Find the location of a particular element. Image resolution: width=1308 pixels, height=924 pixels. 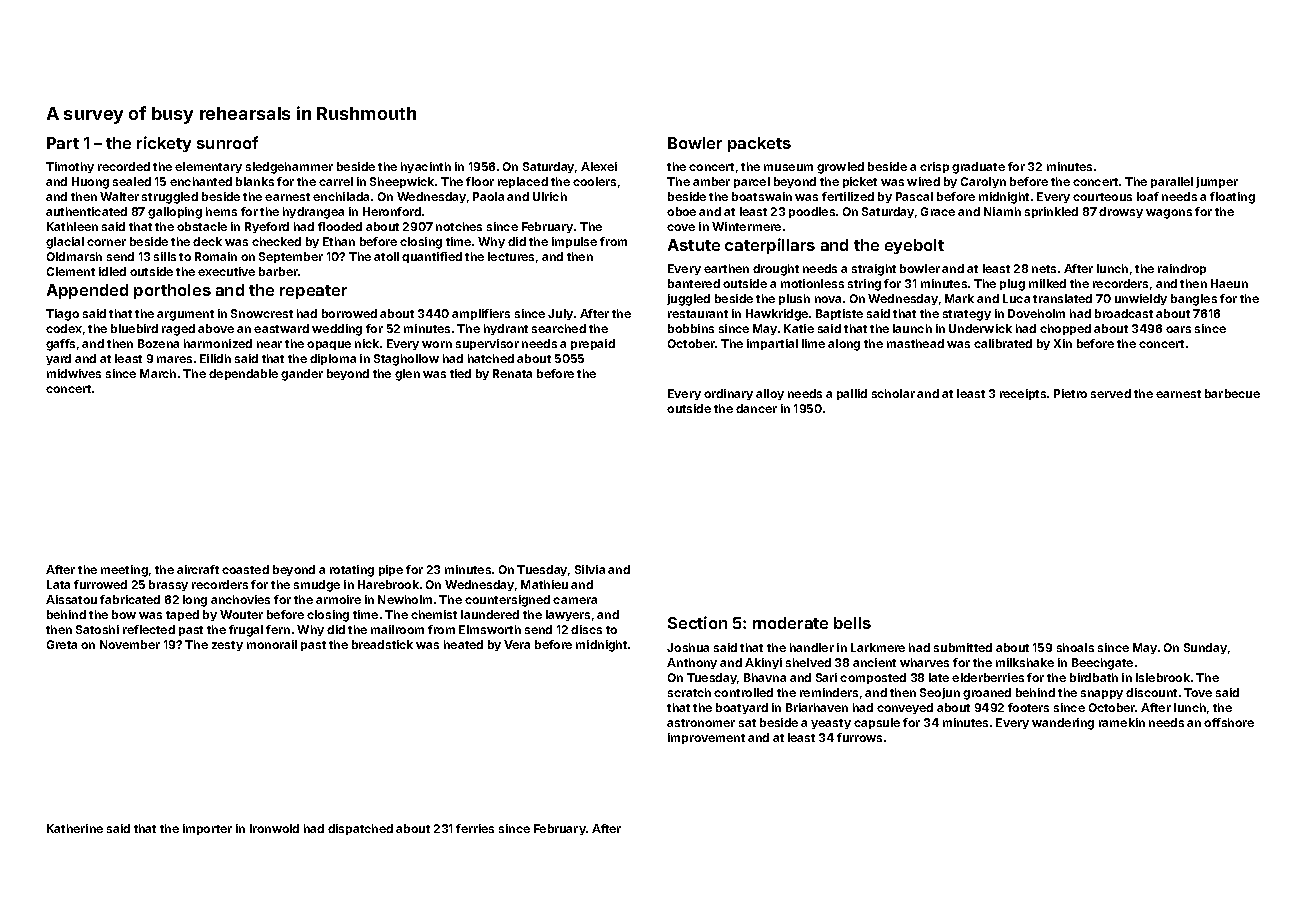

chemist is located at coordinates (434, 614).
